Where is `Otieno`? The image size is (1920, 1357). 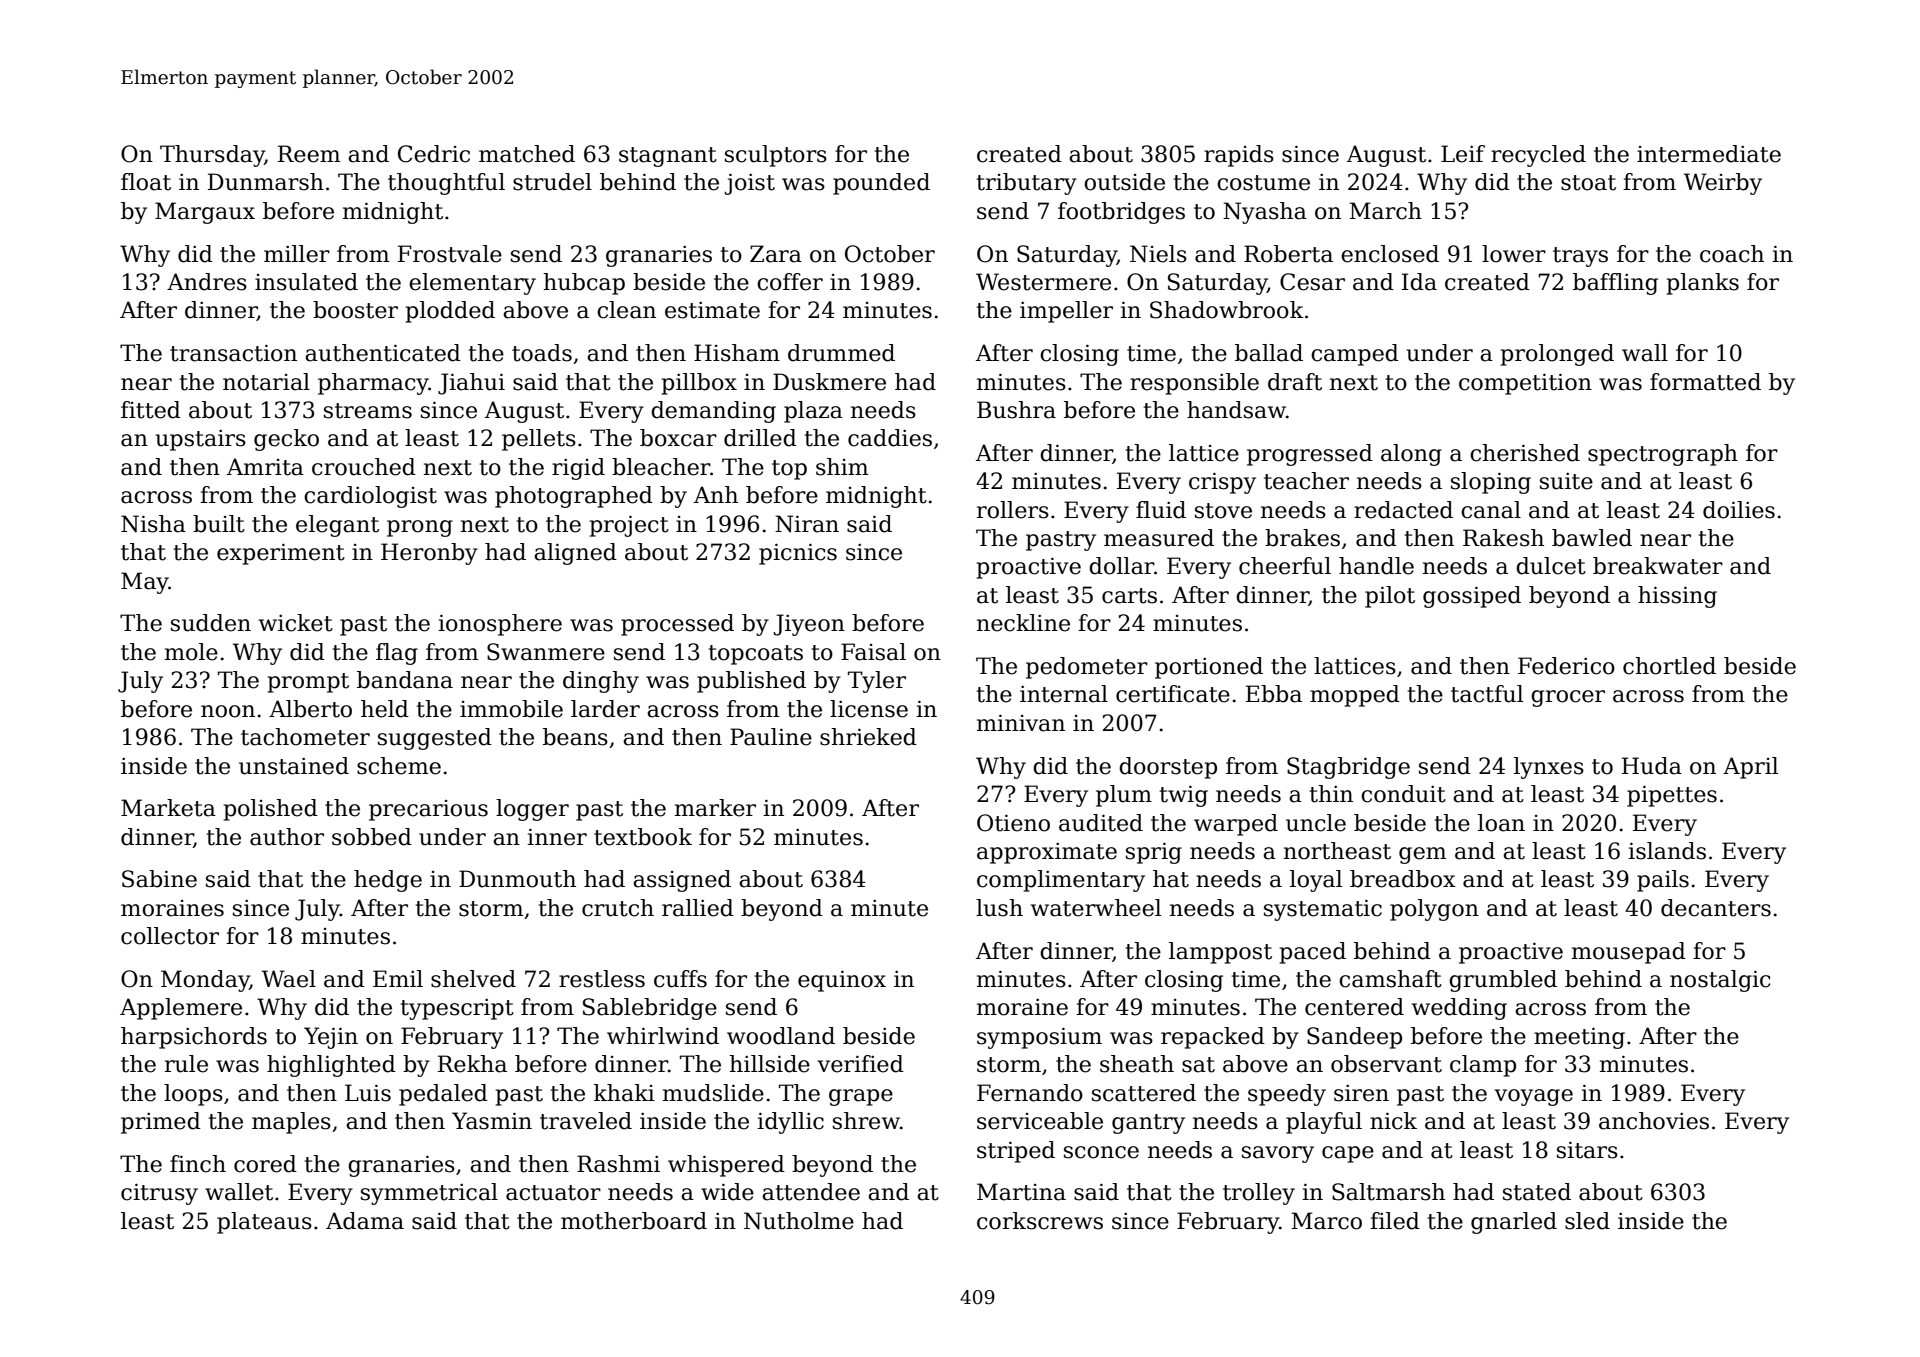 Otieno is located at coordinates (1013, 823).
